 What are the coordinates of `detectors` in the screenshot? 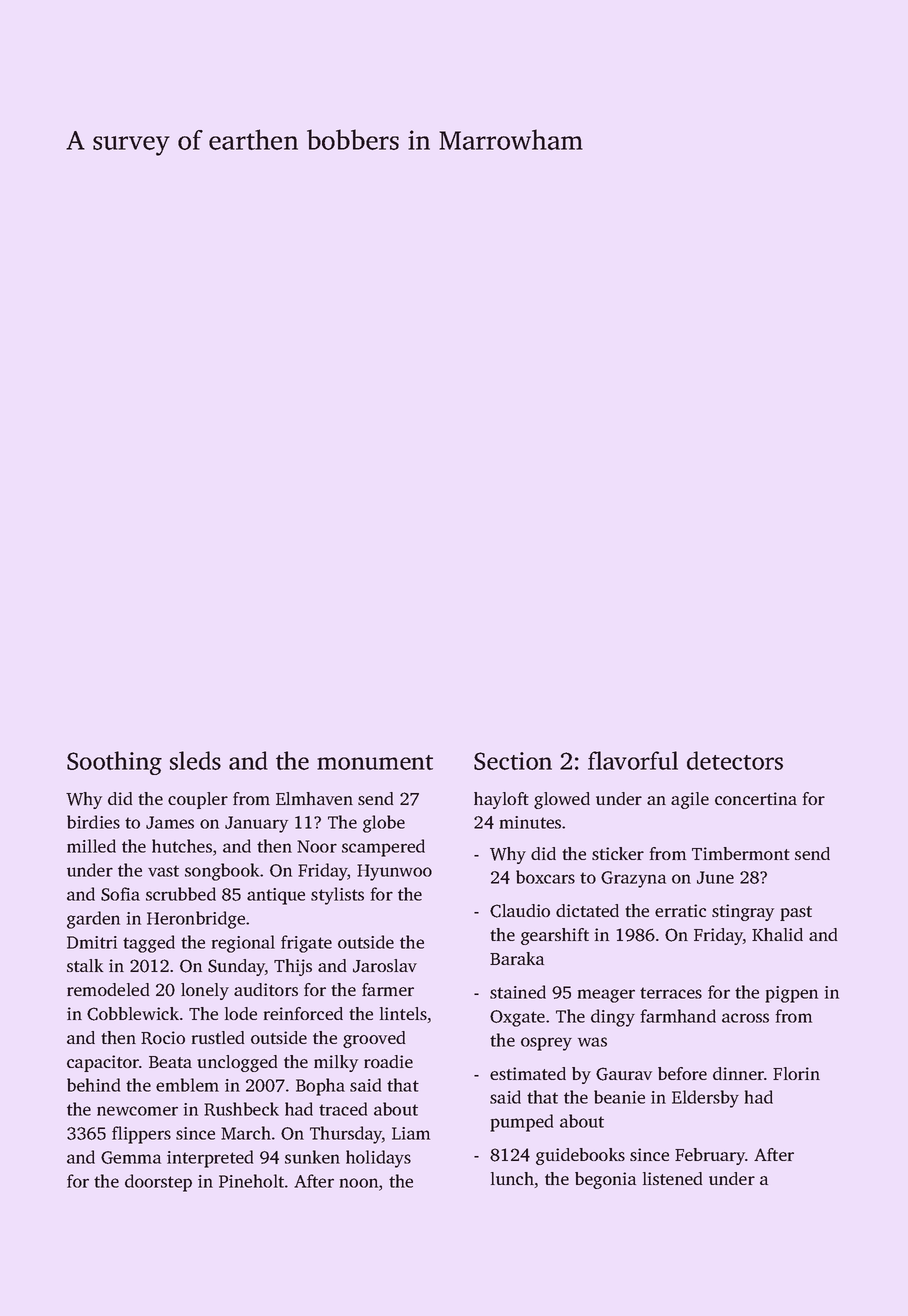 It's located at (735, 760).
